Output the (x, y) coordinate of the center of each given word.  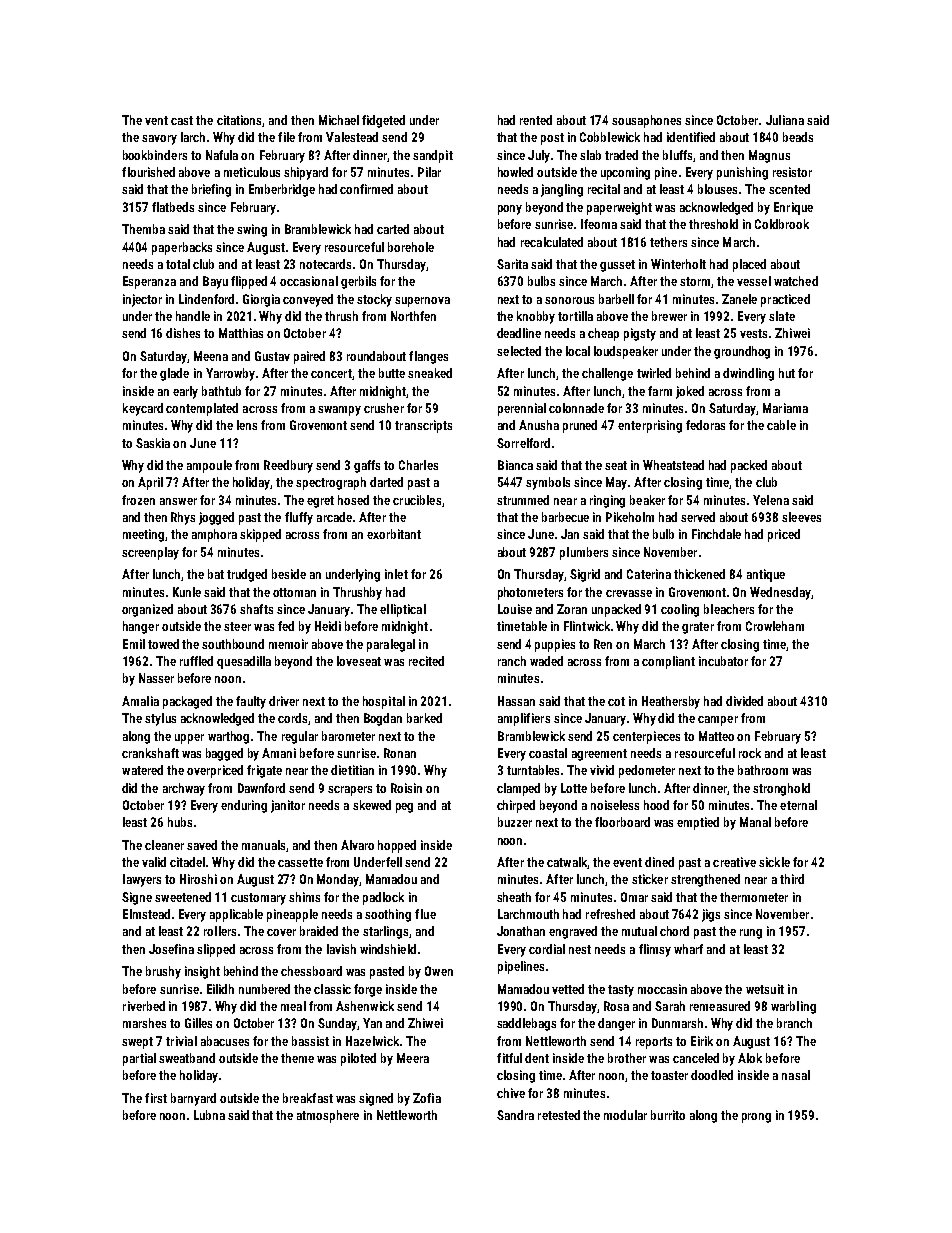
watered (142, 770)
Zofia (427, 1098)
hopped (397, 846)
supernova (422, 302)
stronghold (781, 789)
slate (782, 316)
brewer (669, 316)
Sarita (512, 264)
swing (252, 230)
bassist (310, 1041)
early (185, 392)
